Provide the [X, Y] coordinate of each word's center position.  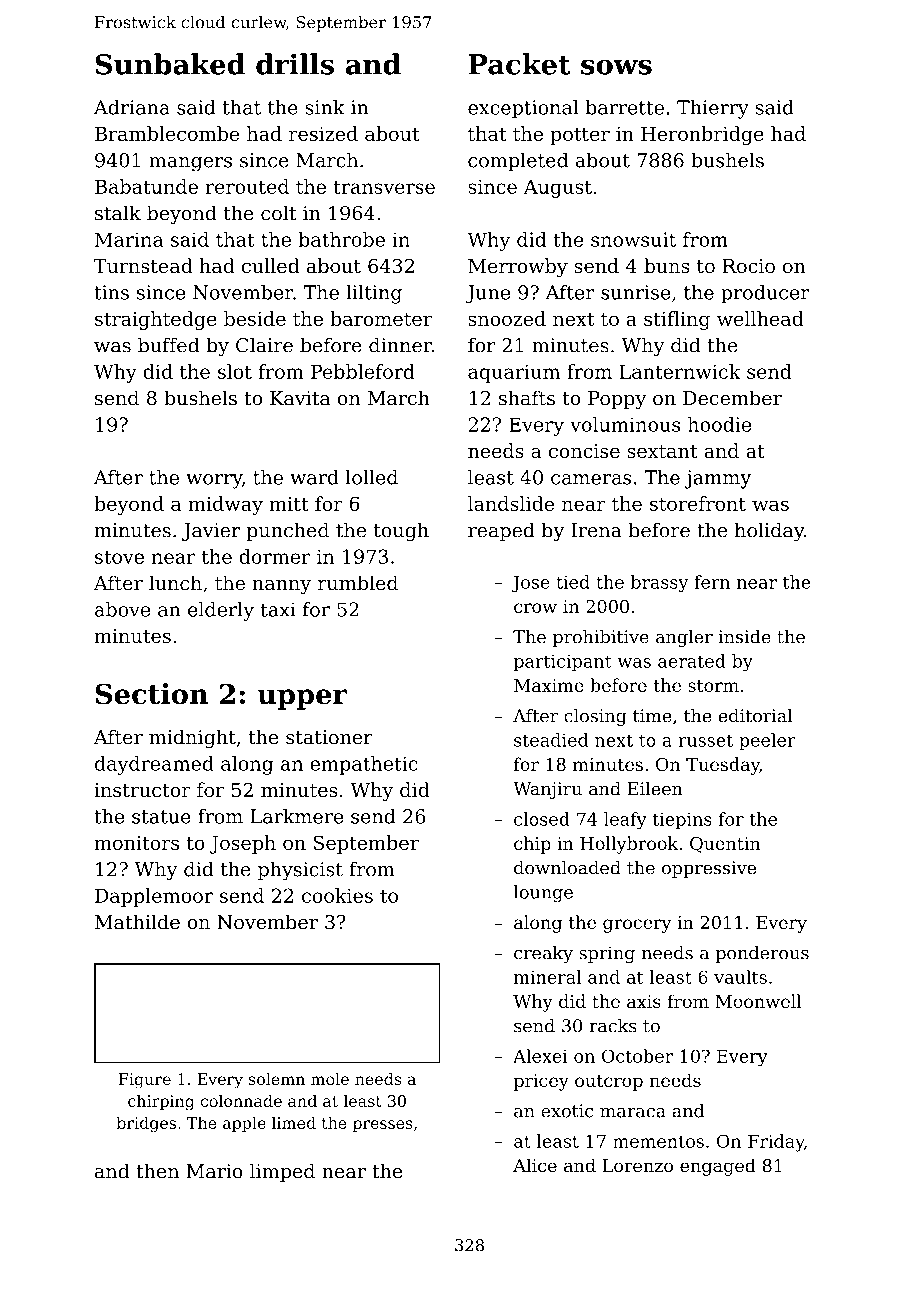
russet [706, 740]
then [157, 1171]
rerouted [247, 186]
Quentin [725, 845]
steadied [551, 740]
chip [532, 845]
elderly [221, 611]
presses [383, 1126]
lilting [374, 294]
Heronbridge [702, 135]
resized [323, 133]
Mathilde [137, 922]
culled [270, 265]
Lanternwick [680, 371]
